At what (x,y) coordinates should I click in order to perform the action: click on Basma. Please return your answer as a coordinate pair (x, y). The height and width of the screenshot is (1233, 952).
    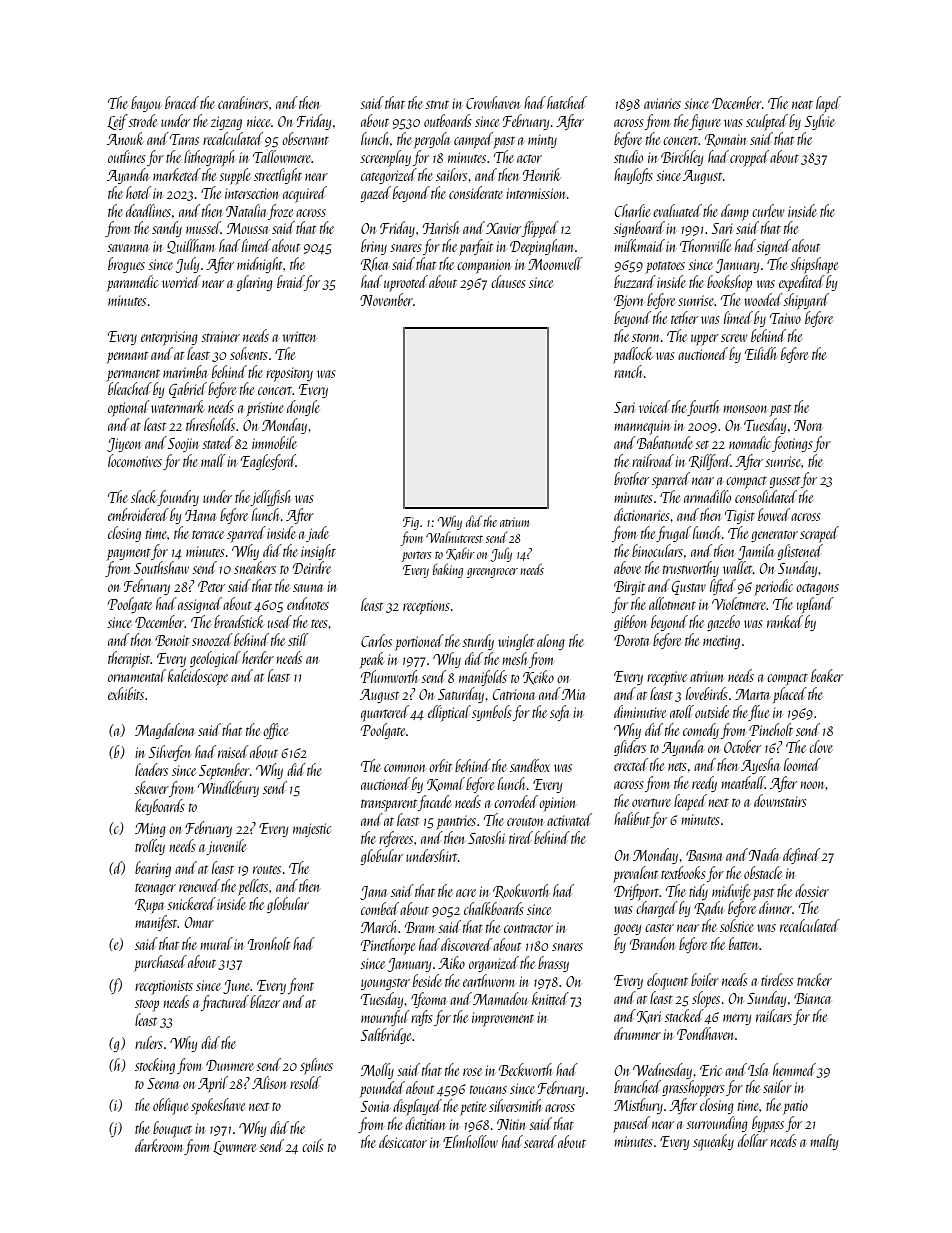
    Looking at the image, I should click on (704, 855).
